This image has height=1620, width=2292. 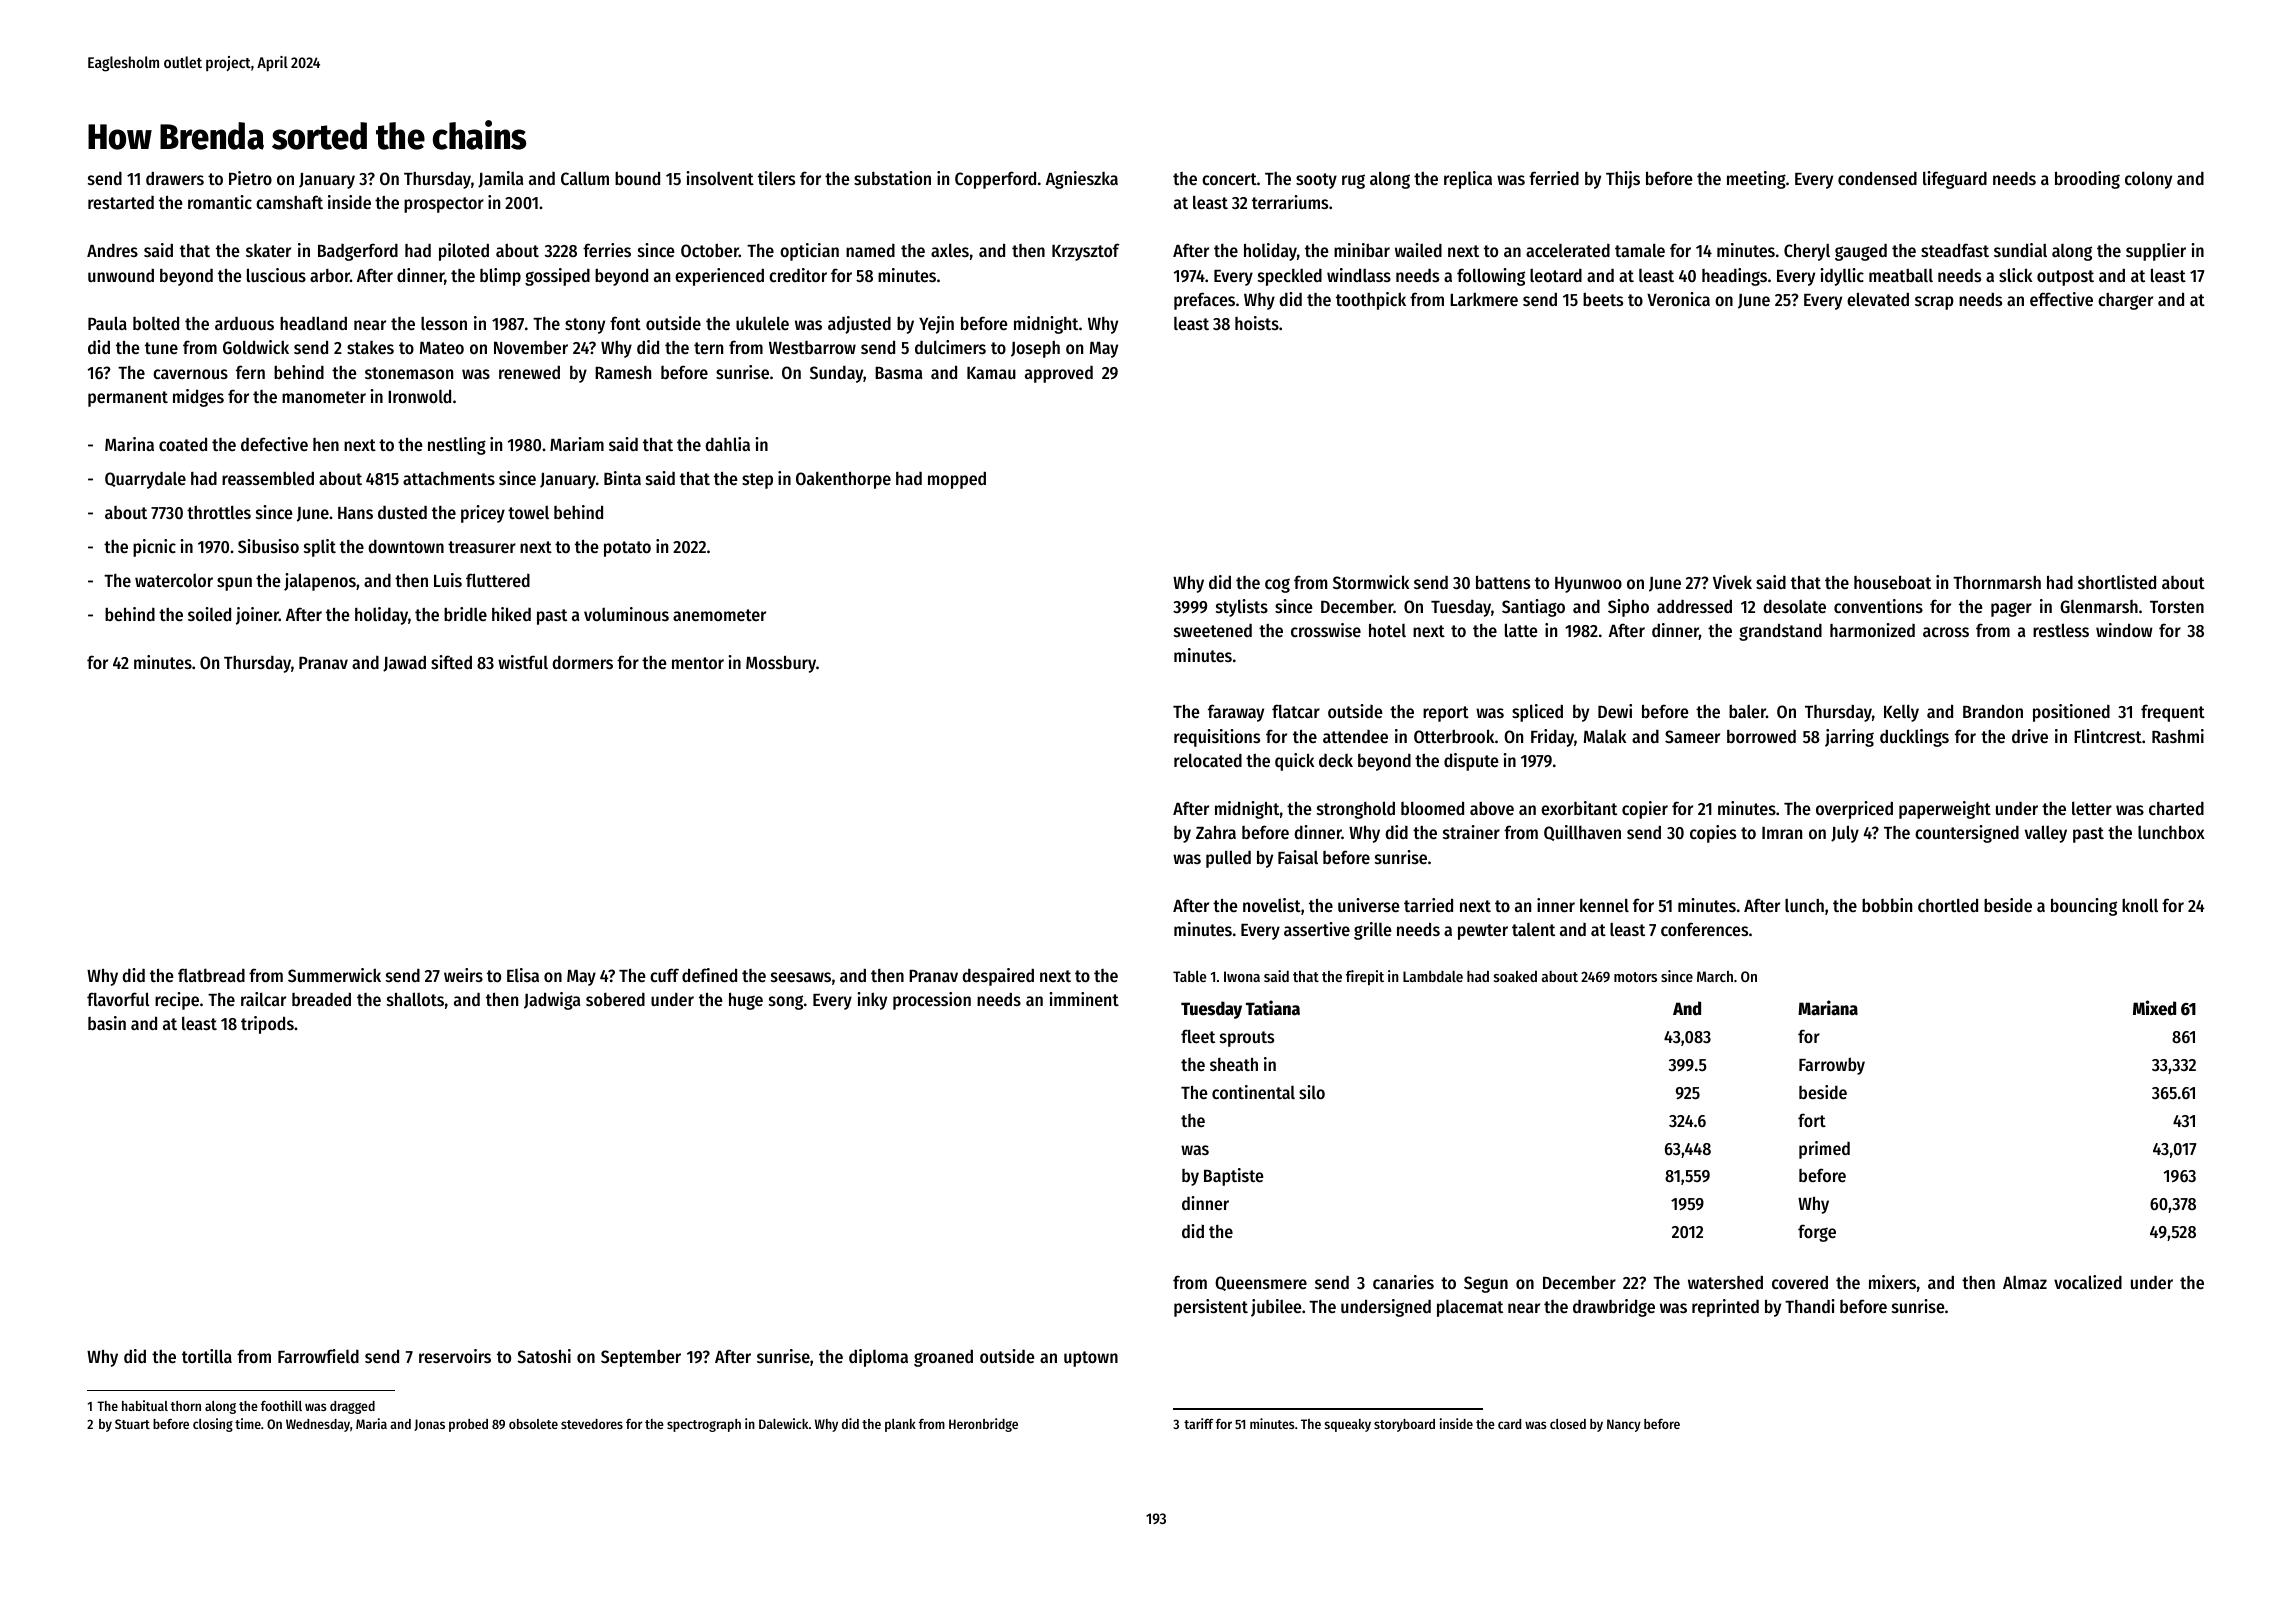 I want to click on Heronbridge, so click(x=983, y=1425).
